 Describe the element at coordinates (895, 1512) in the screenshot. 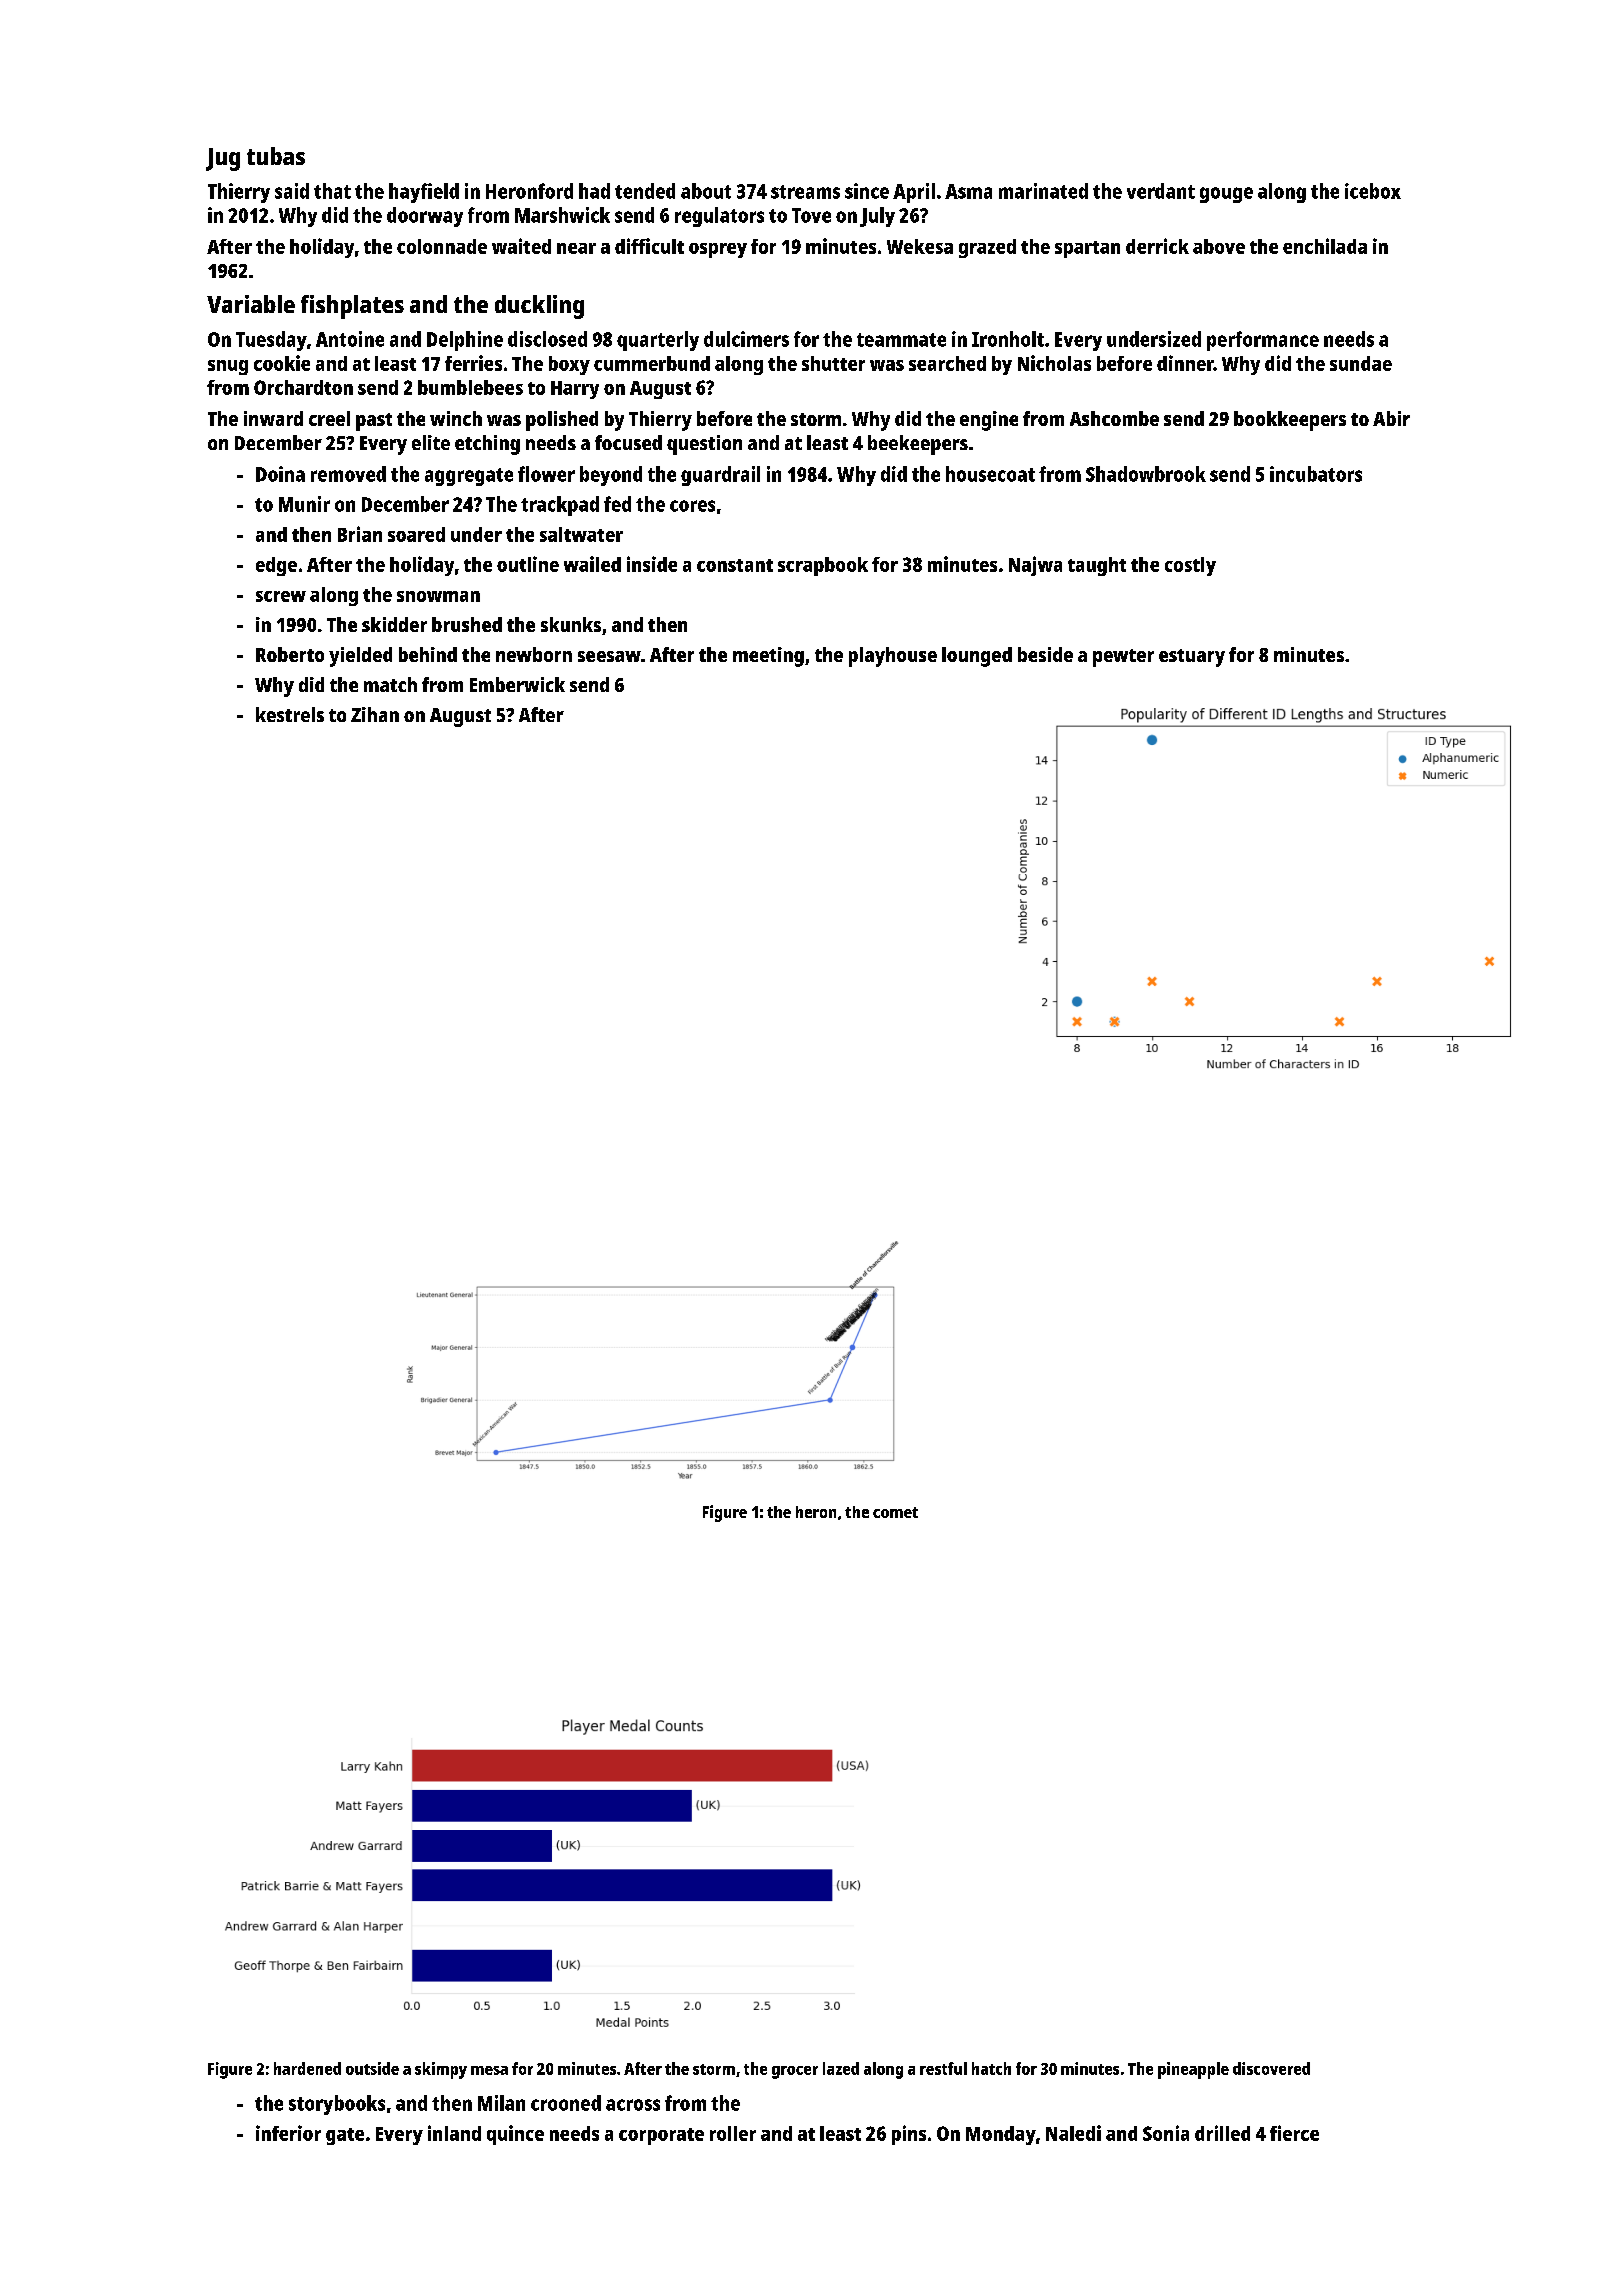

I see `comet` at that location.
